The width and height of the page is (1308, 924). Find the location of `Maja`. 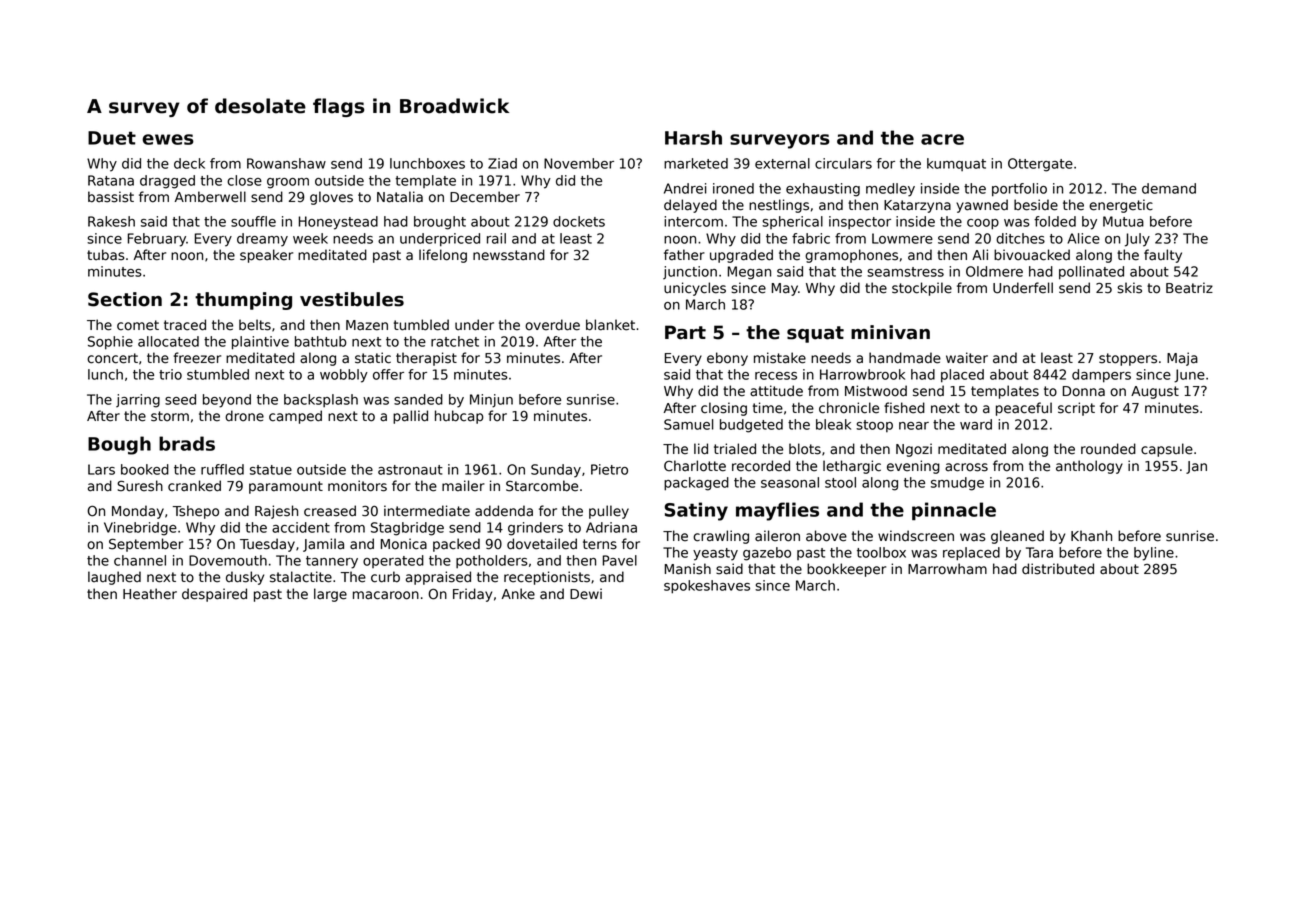

Maja is located at coordinates (1182, 359).
